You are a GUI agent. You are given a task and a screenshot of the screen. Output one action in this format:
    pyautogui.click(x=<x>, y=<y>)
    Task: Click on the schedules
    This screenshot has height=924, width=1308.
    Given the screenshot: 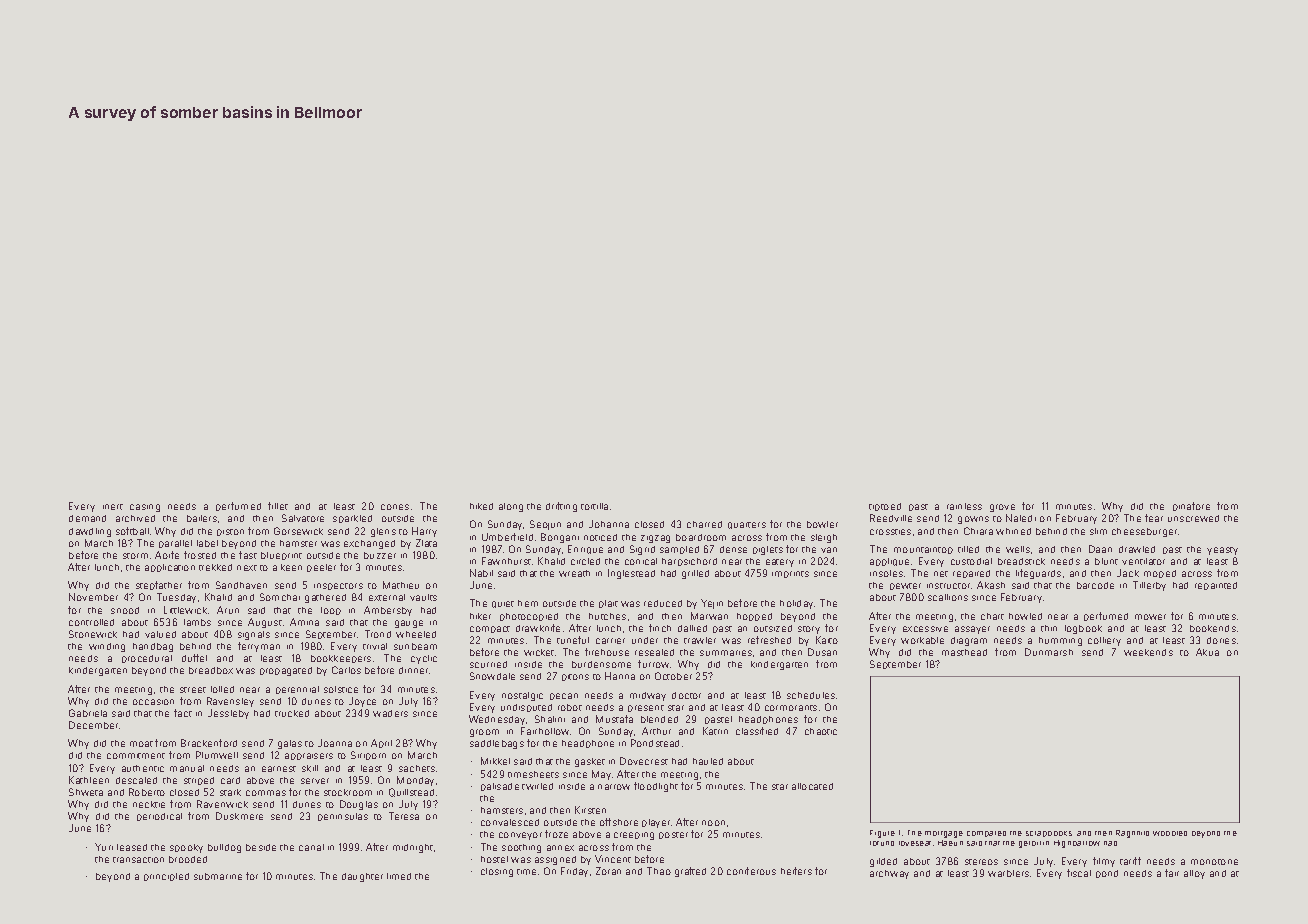 What is the action you would take?
    pyautogui.click(x=811, y=695)
